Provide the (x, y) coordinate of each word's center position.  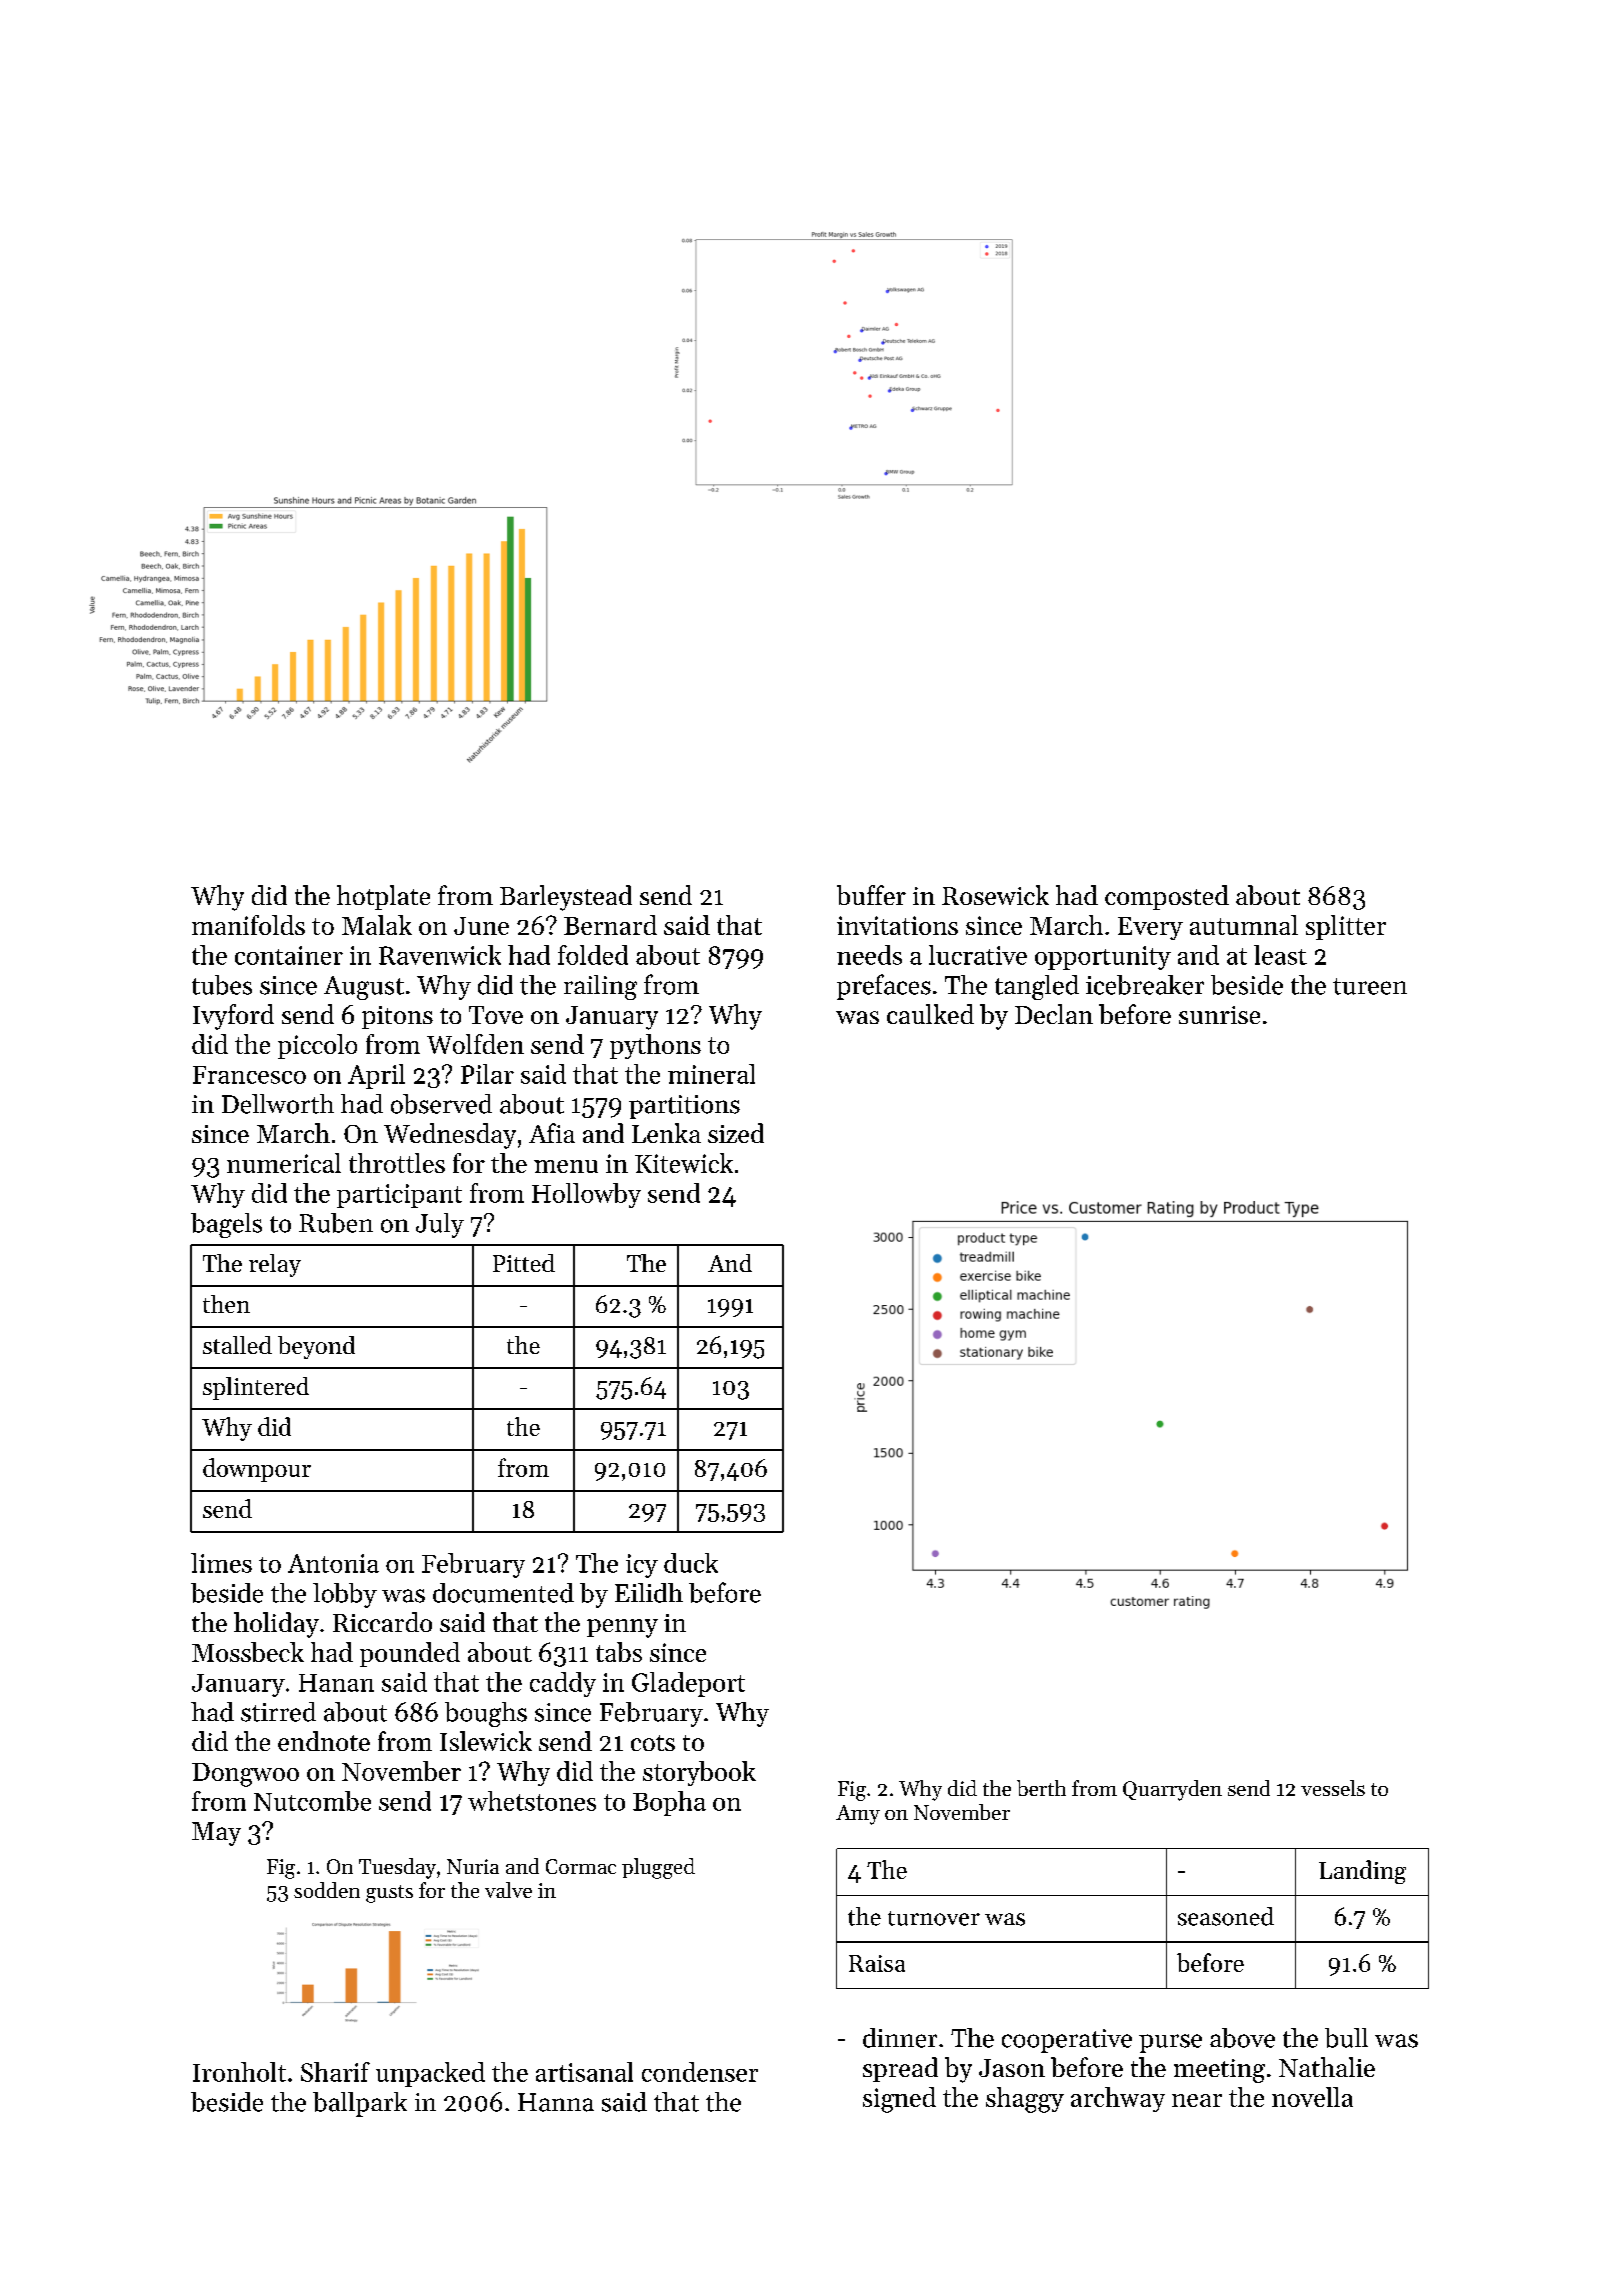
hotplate (383, 897)
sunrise (1219, 1015)
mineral (711, 1074)
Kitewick (684, 1163)
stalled (237, 1345)
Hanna (556, 2102)
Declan (1054, 1014)
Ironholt (239, 2072)
